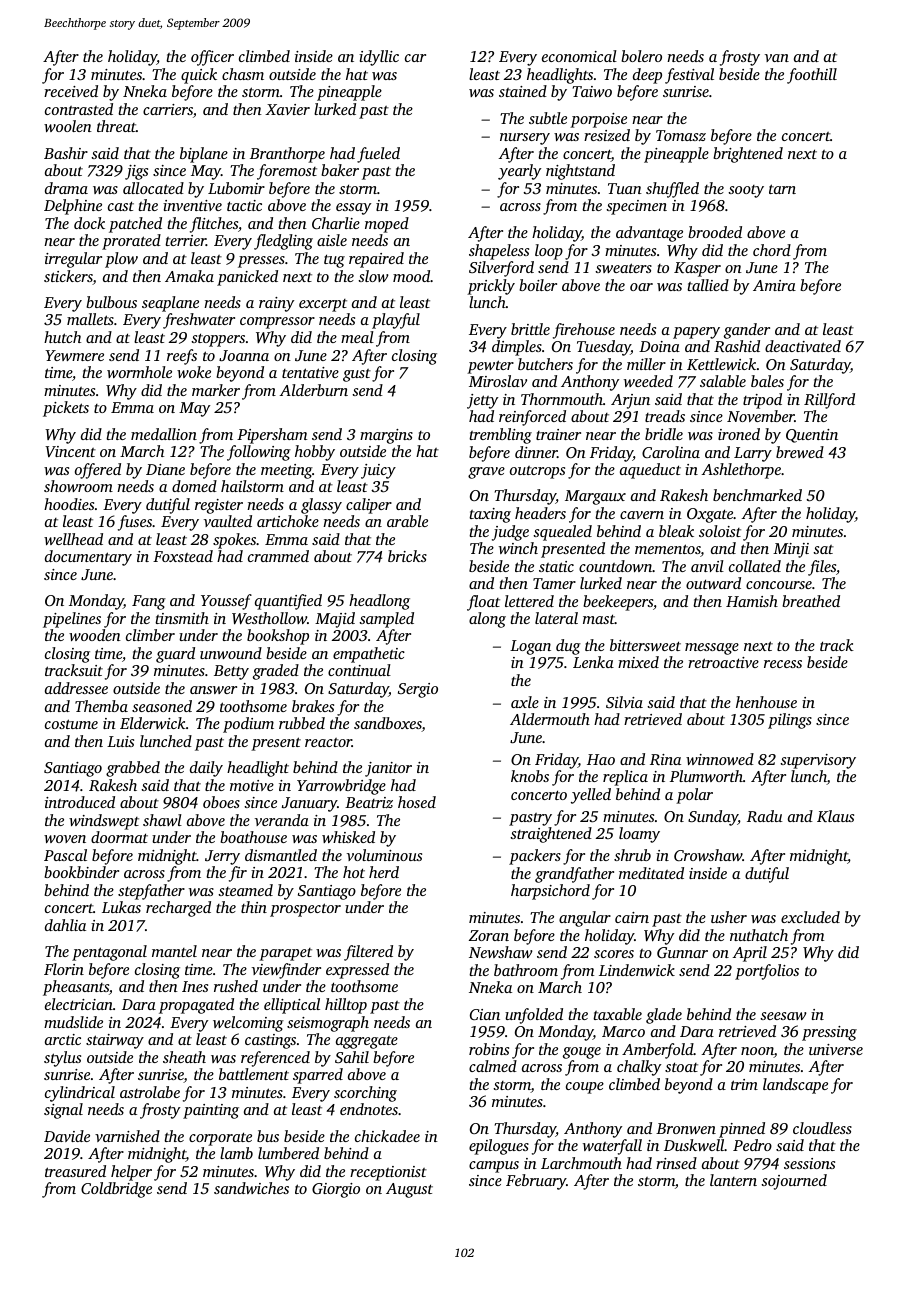 Image resolution: width=908 pixels, height=1316 pixels. I want to click on April, so click(750, 954).
